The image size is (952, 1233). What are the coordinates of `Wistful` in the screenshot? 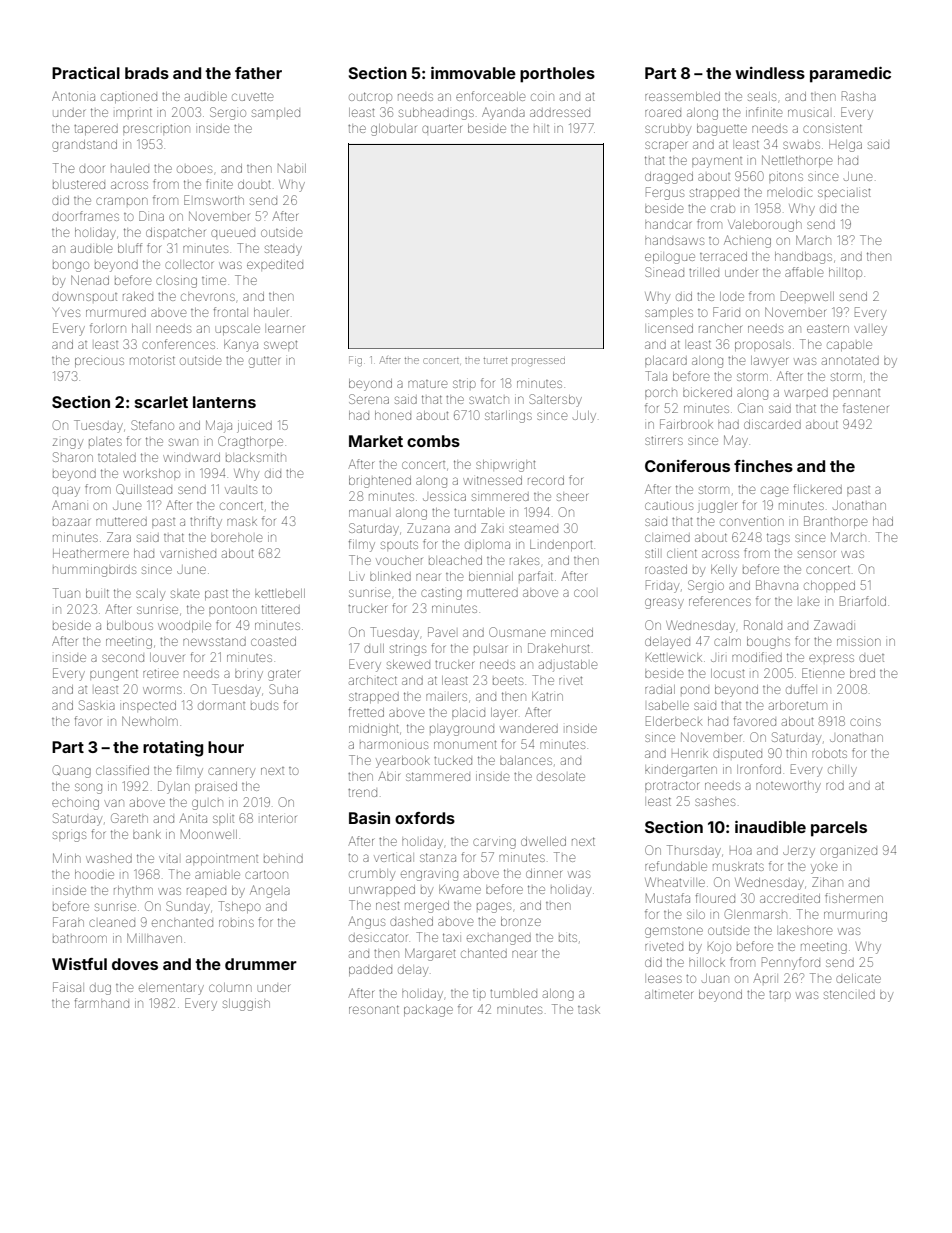 It's located at (79, 964).
